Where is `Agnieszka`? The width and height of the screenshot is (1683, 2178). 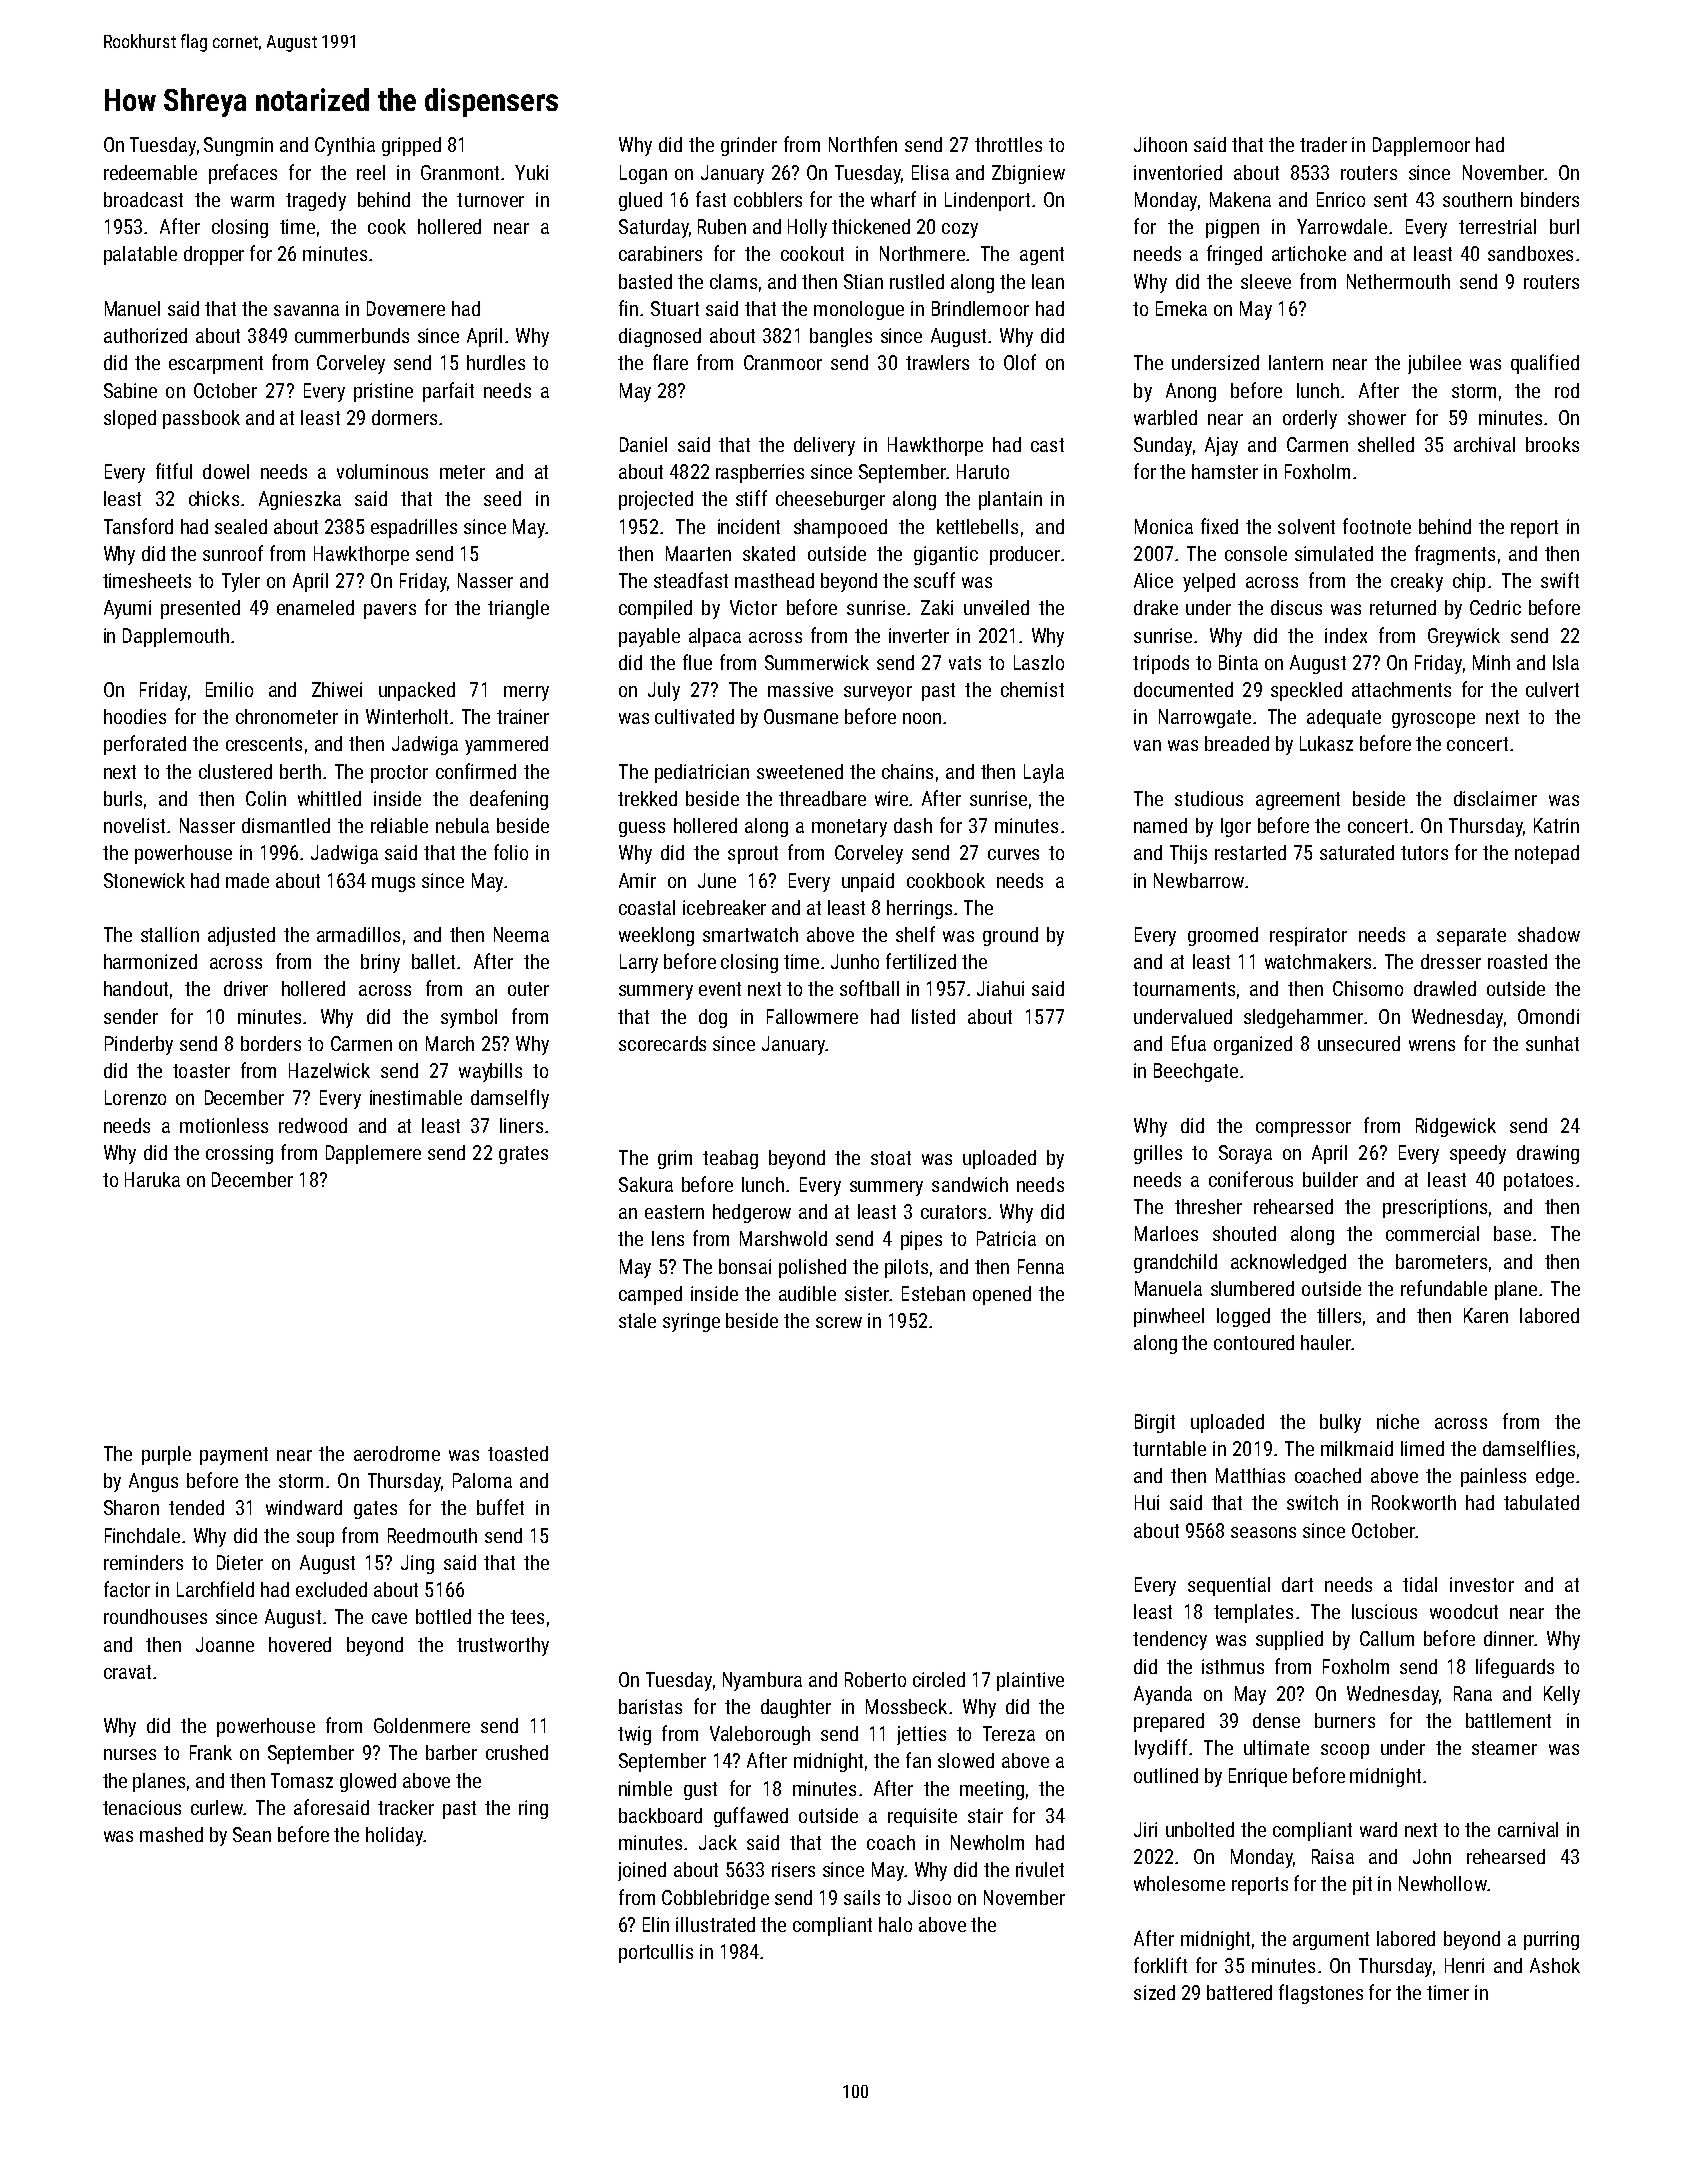
Agnieszka is located at coordinates (300, 500).
